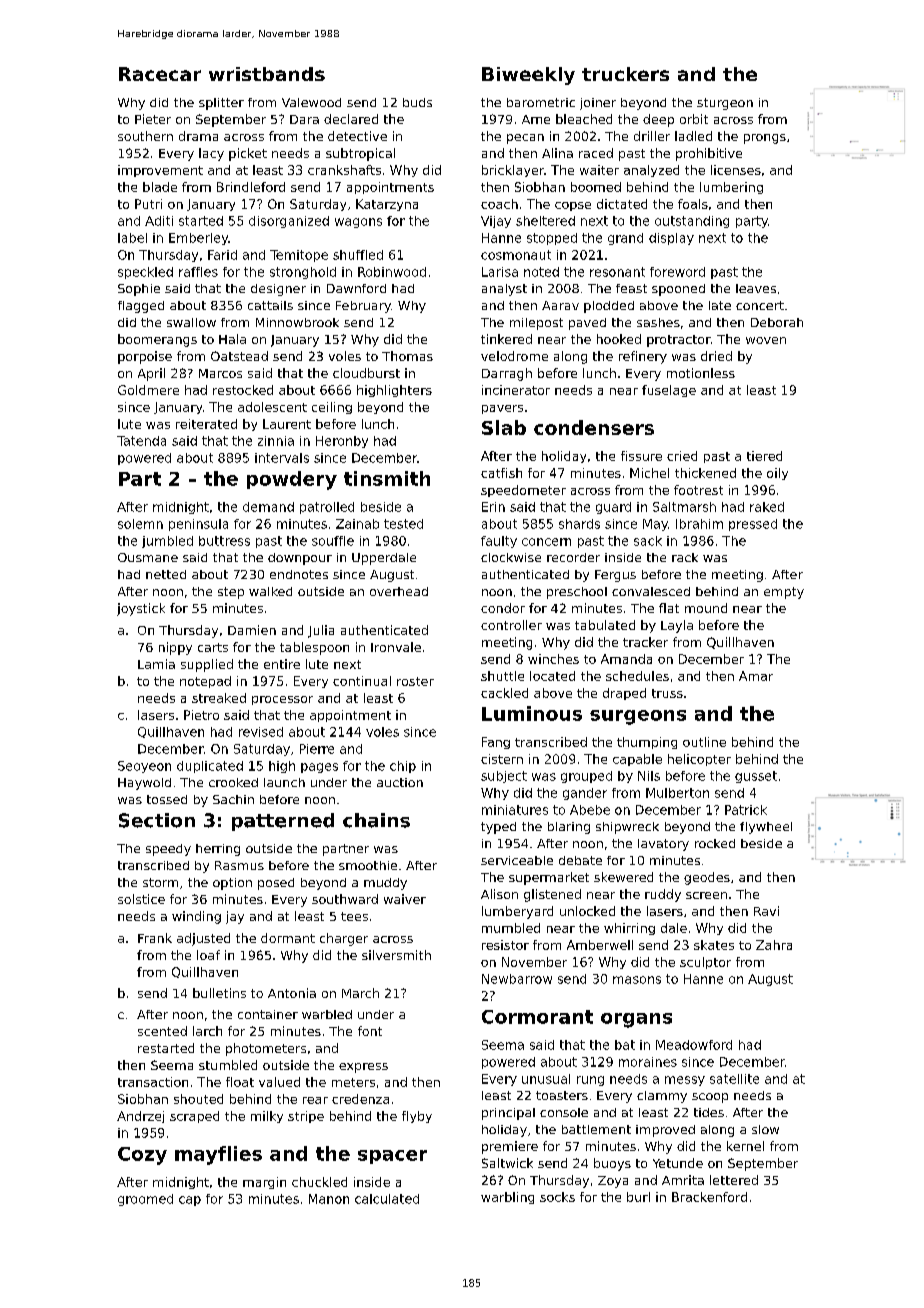 The height and width of the screenshot is (1308, 924). What do you see at coordinates (638, 1197) in the screenshot?
I see `burl` at bounding box center [638, 1197].
